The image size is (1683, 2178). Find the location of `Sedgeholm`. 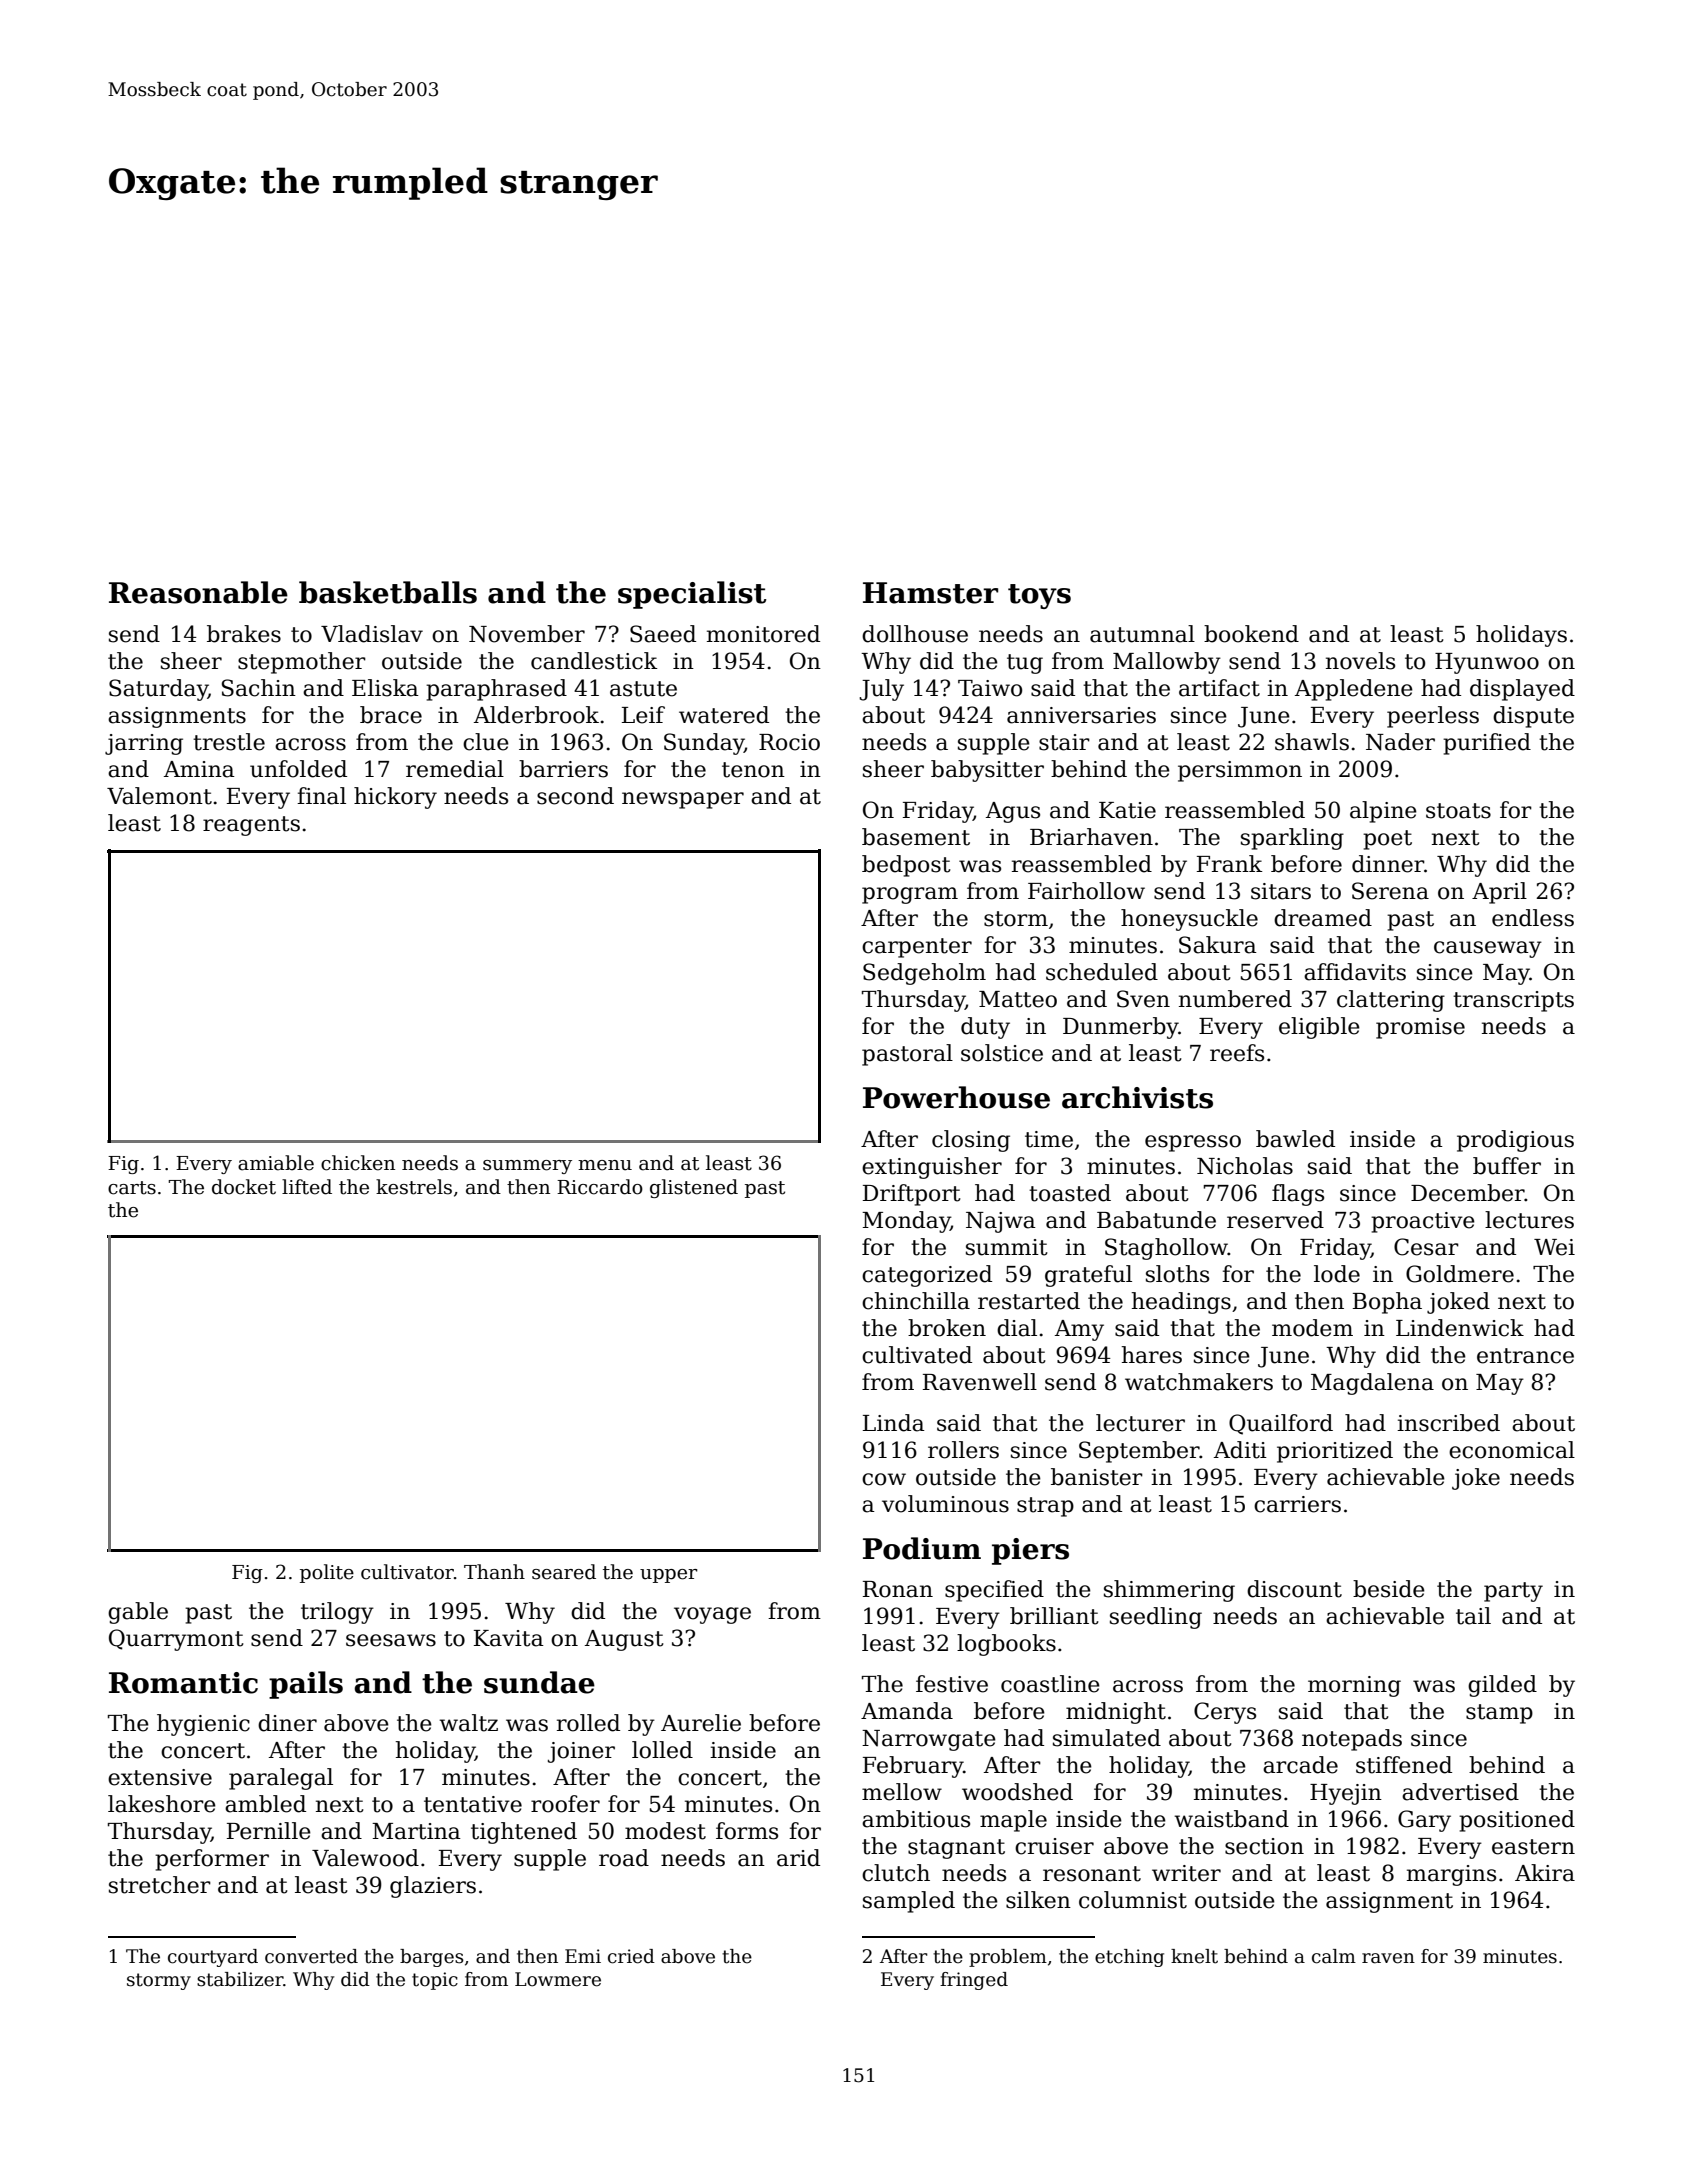

Sedgeholm is located at coordinates (924, 974).
